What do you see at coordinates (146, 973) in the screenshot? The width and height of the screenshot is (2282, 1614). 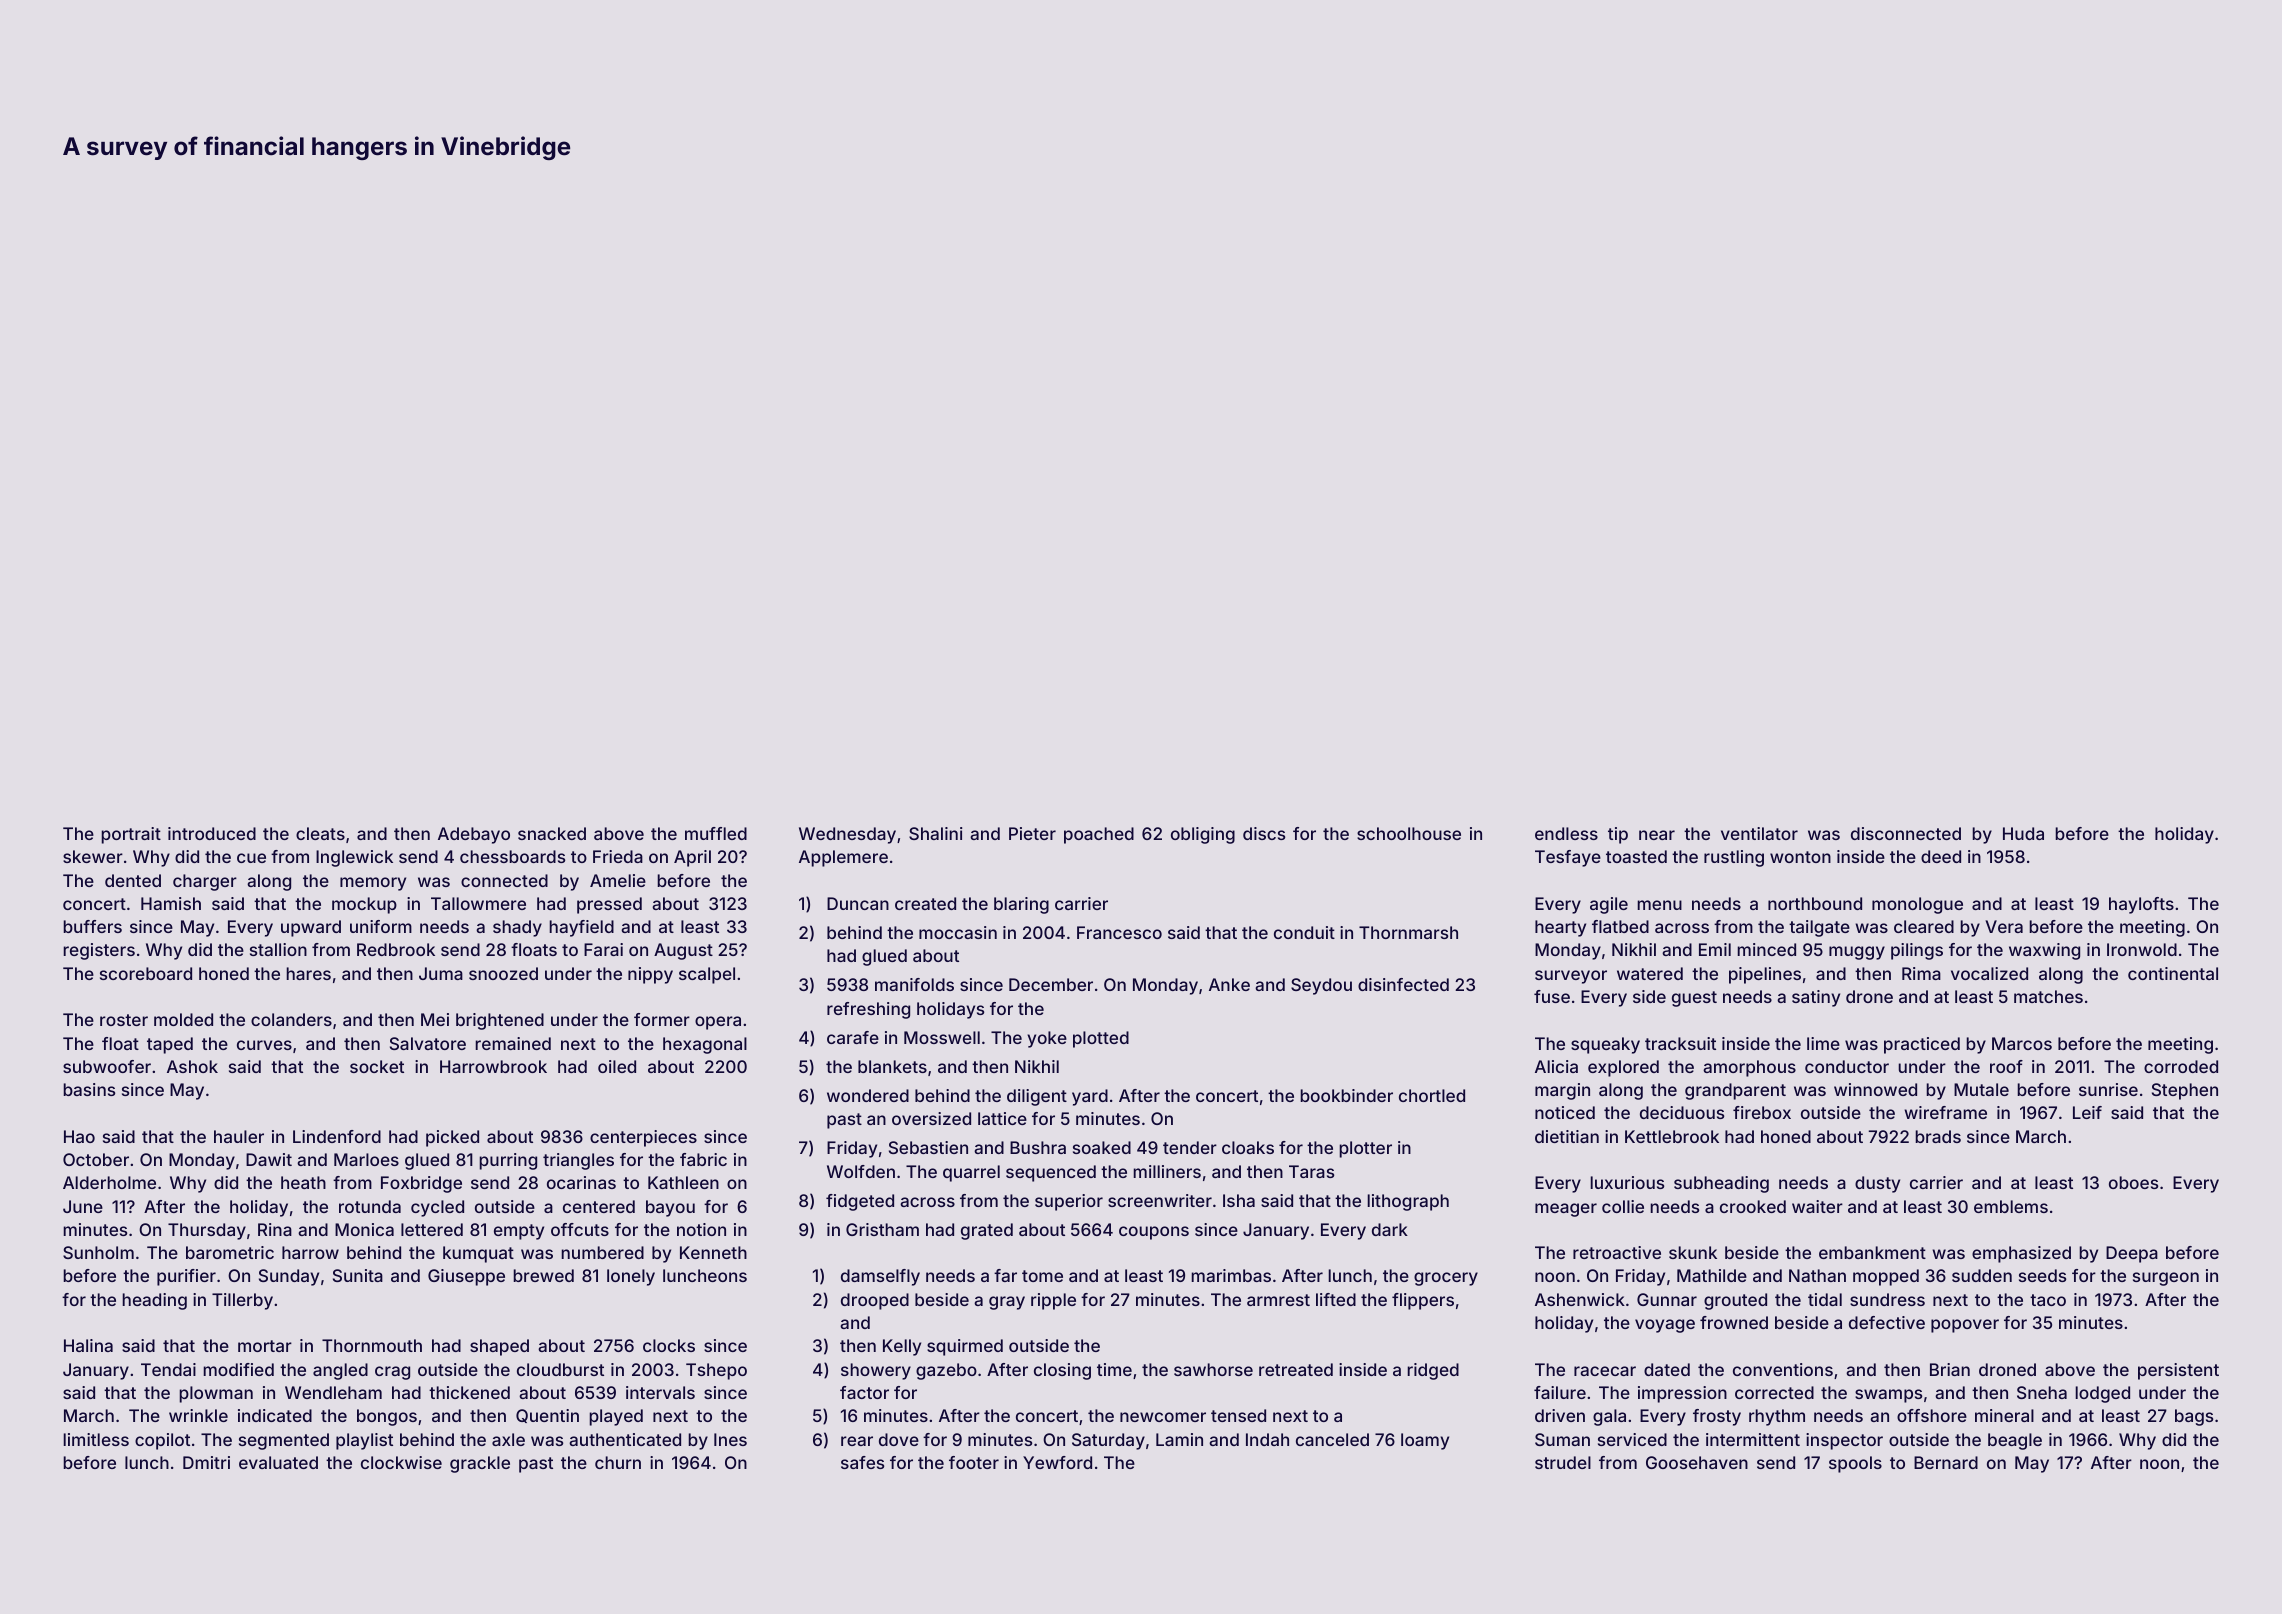 I see `scoreboard` at bounding box center [146, 973].
